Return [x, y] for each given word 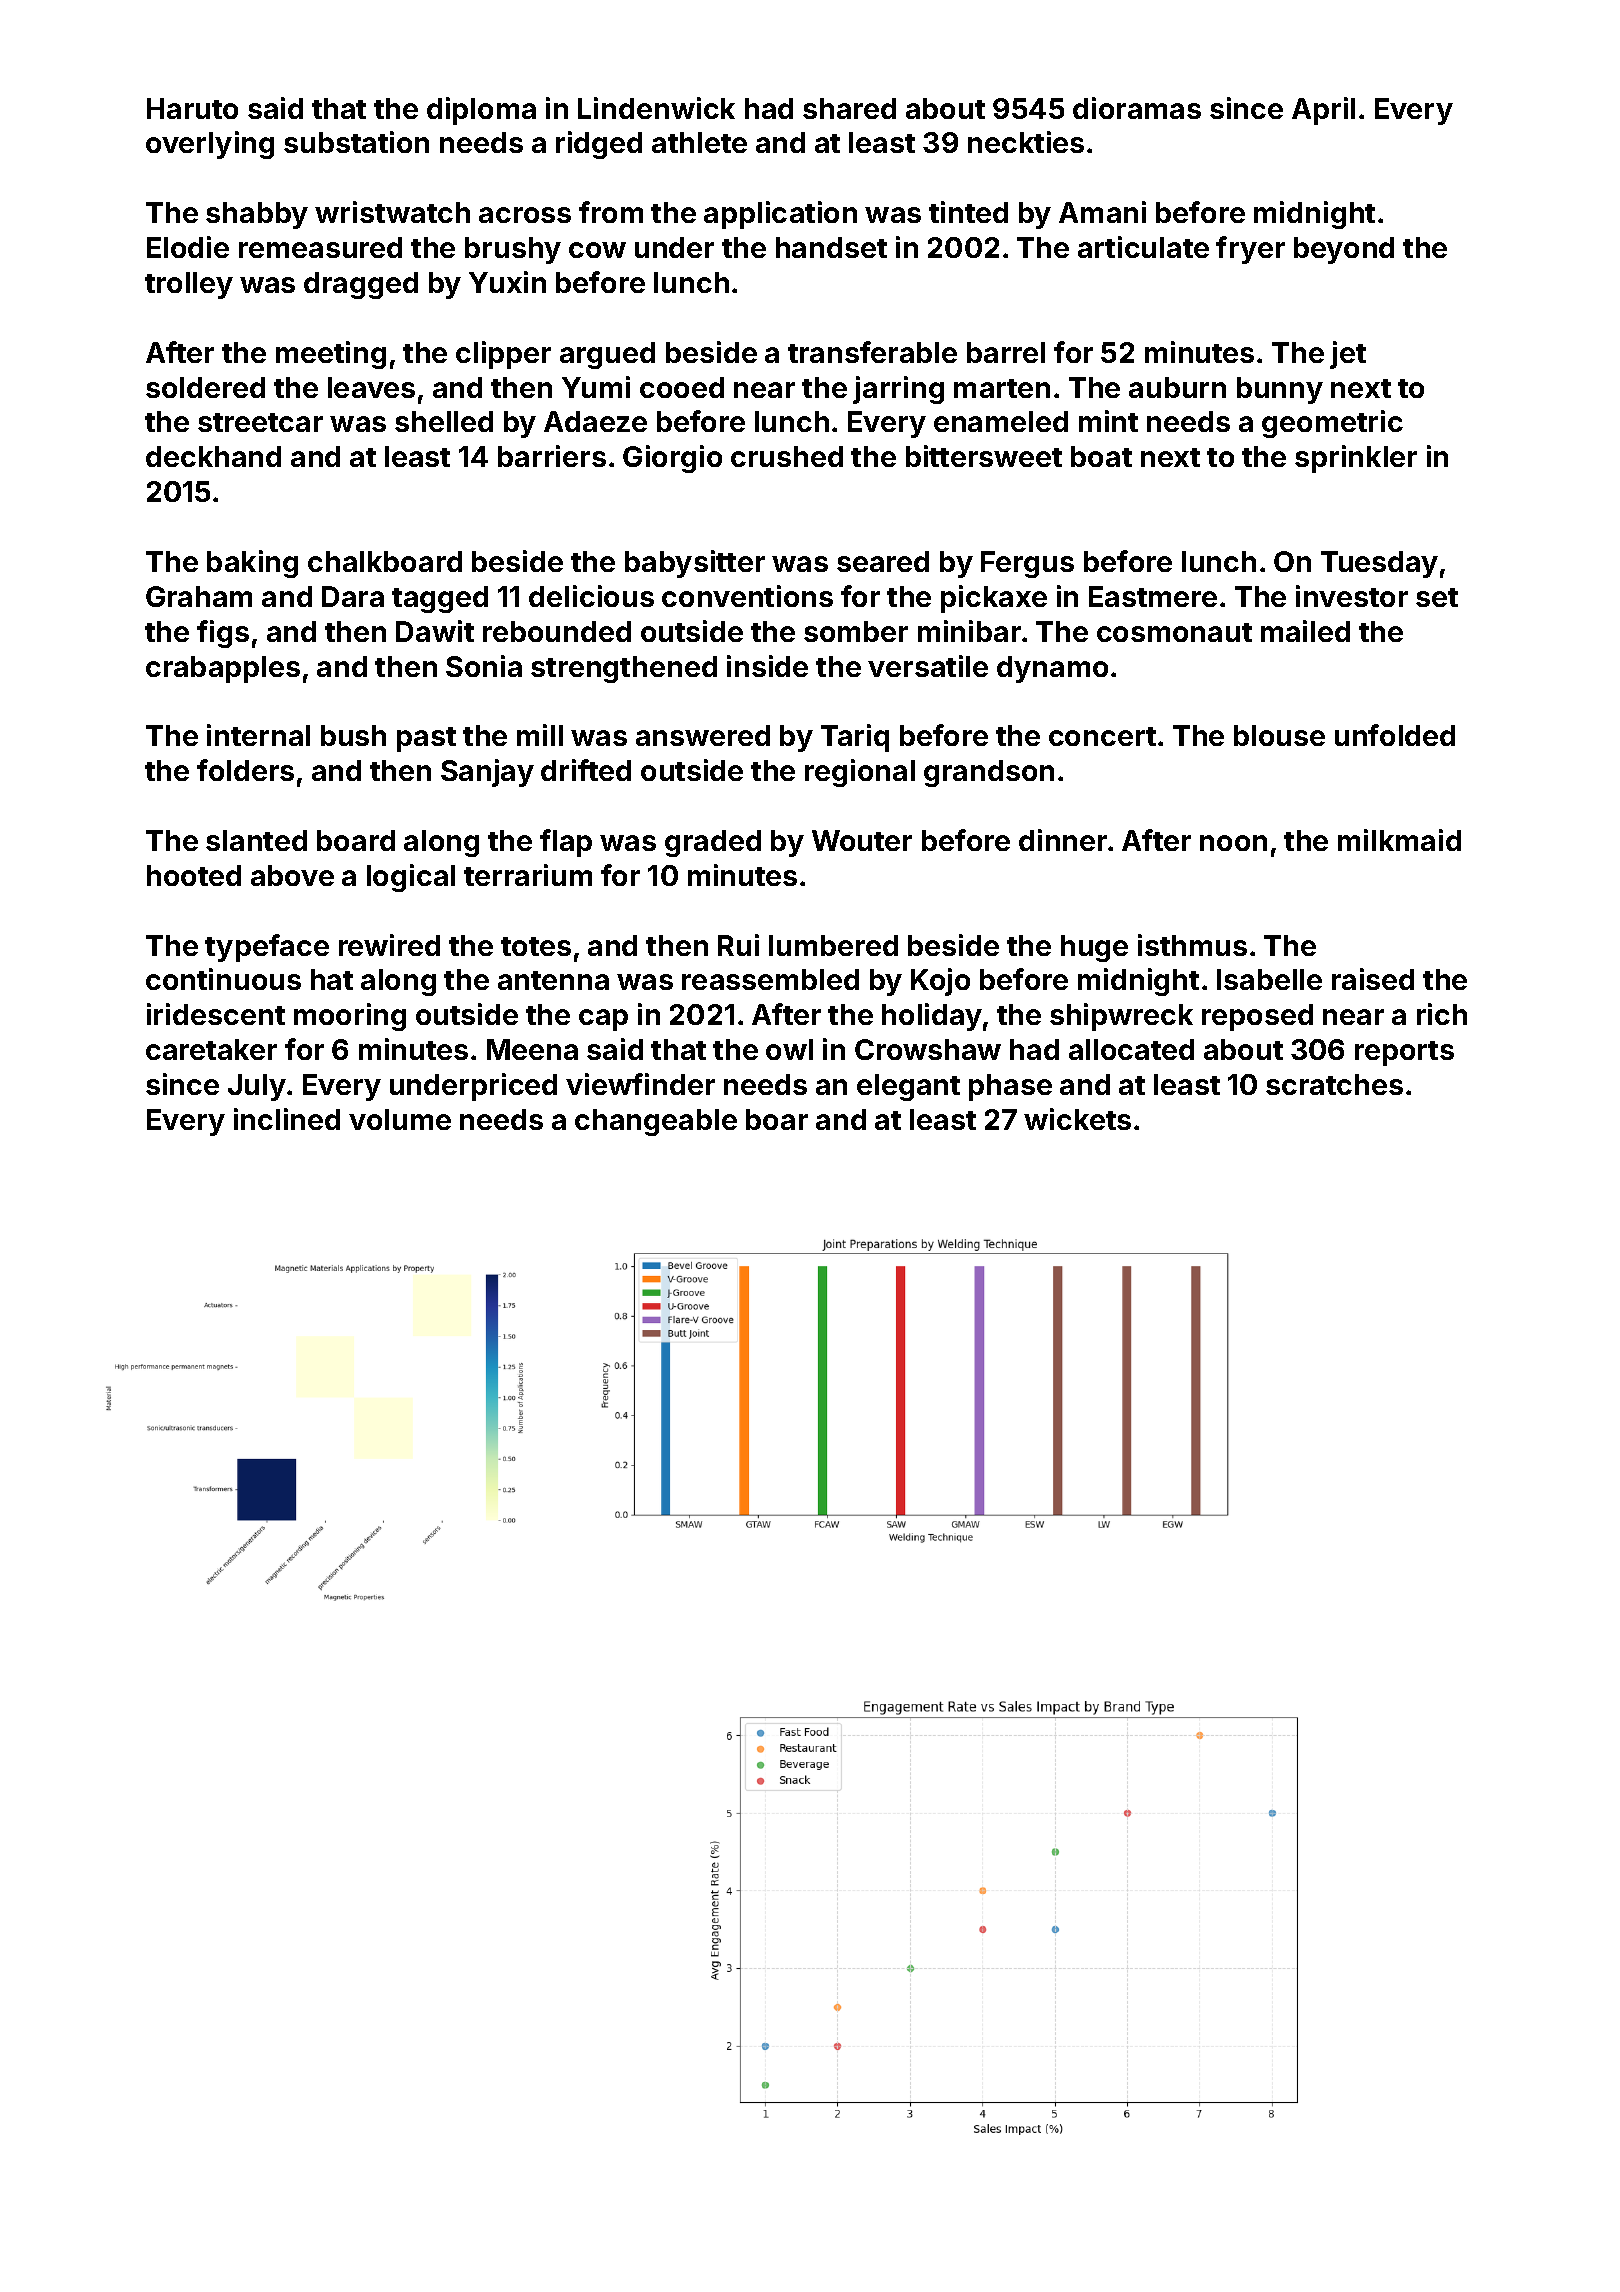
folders [245, 770]
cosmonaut [1174, 632]
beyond [1344, 250]
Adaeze [595, 421]
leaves [371, 387]
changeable [656, 1122]
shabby [257, 215]
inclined [287, 1119]
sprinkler [1356, 459]
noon [1233, 843]
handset [831, 247]
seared [883, 561]
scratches [1334, 1084]
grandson [989, 773]
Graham [199, 596]
